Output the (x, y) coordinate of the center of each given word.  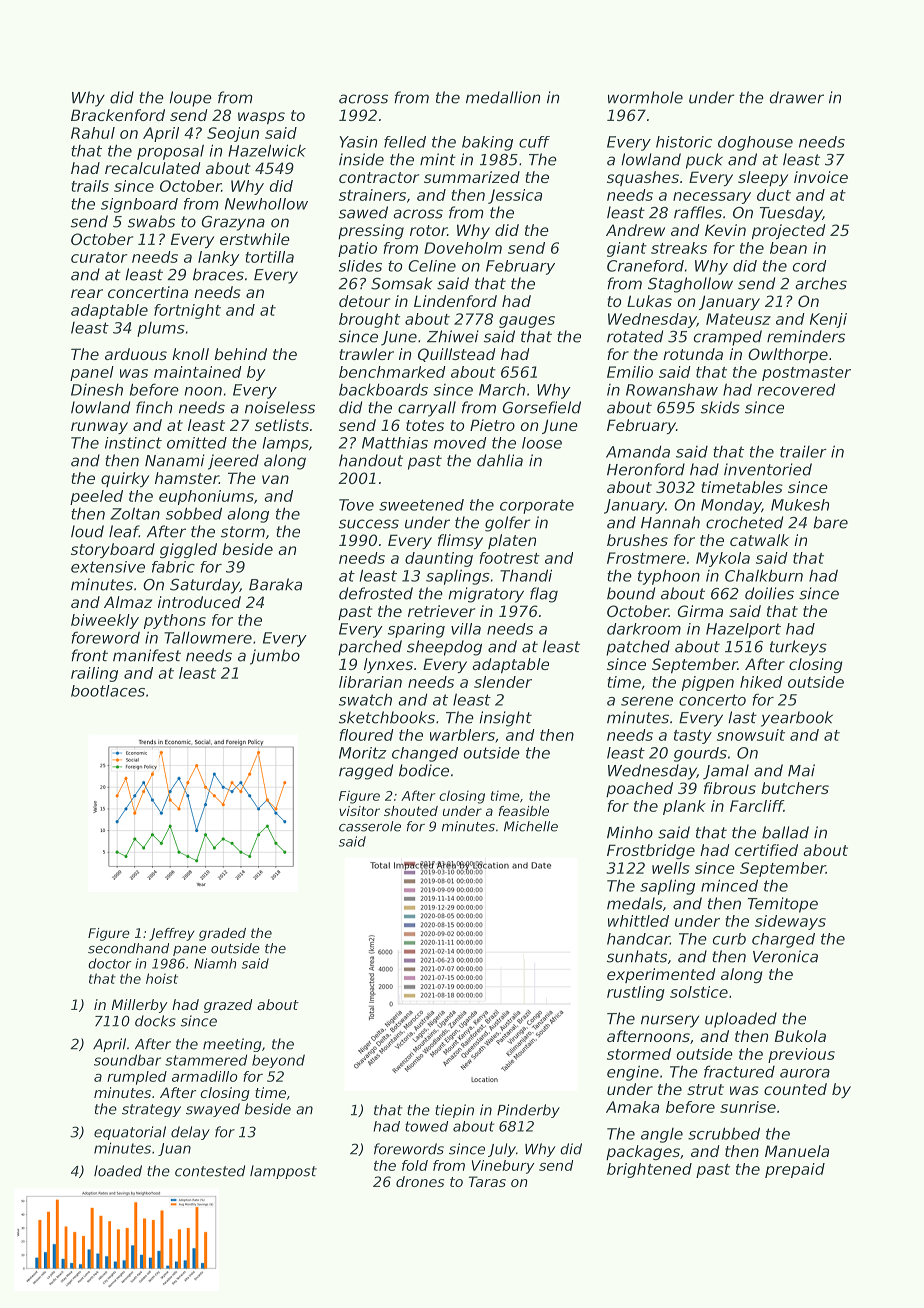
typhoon (669, 577)
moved (460, 443)
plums (161, 329)
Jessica (515, 196)
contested (210, 1171)
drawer (797, 97)
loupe (190, 99)
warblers (462, 735)
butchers (795, 788)
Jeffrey (172, 934)
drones (420, 1181)
